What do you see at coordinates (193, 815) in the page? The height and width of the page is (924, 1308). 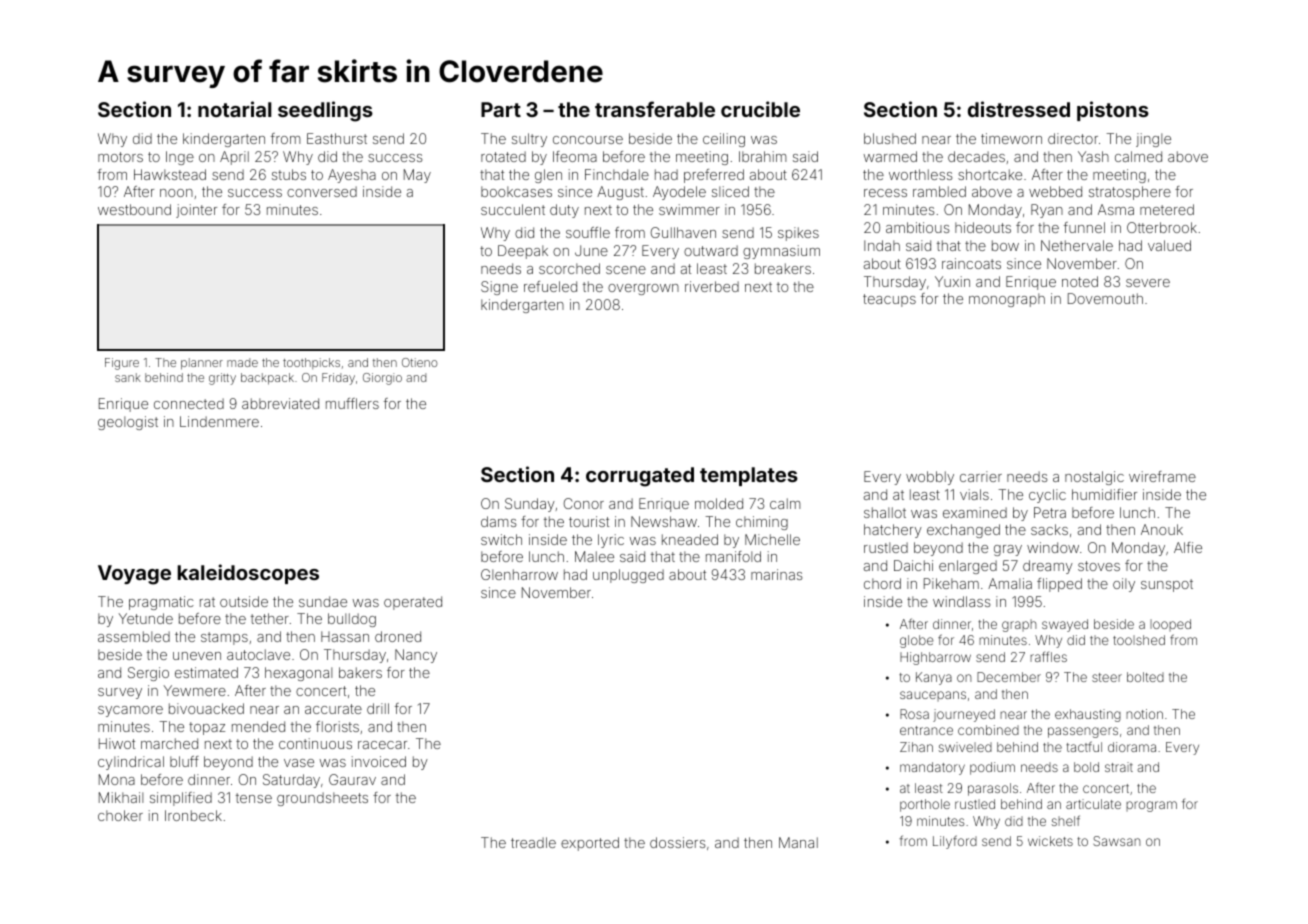 I see `Ironbeck` at bounding box center [193, 815].
